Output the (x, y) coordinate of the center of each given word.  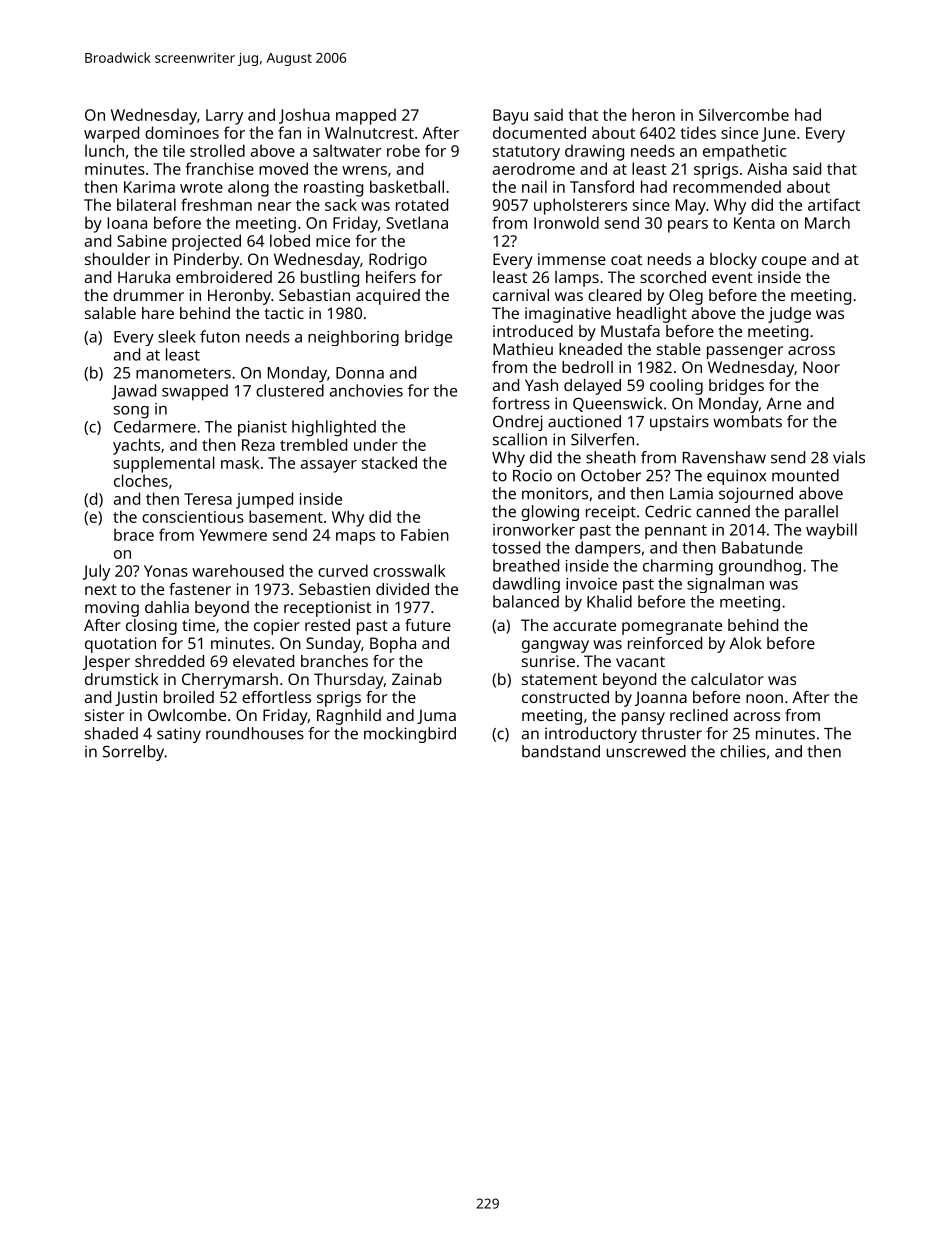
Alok (745, 643)
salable (110, 313)
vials (849, 457)
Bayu (510, 117)
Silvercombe (744, 114)
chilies (743, 751)
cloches (141, 480)
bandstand (561, 751)
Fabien (425, 534)
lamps (577, 279)
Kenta (754, 223)
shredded (169, 661)
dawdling (526, 585)
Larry (224, 117)
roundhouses (255, 733)
